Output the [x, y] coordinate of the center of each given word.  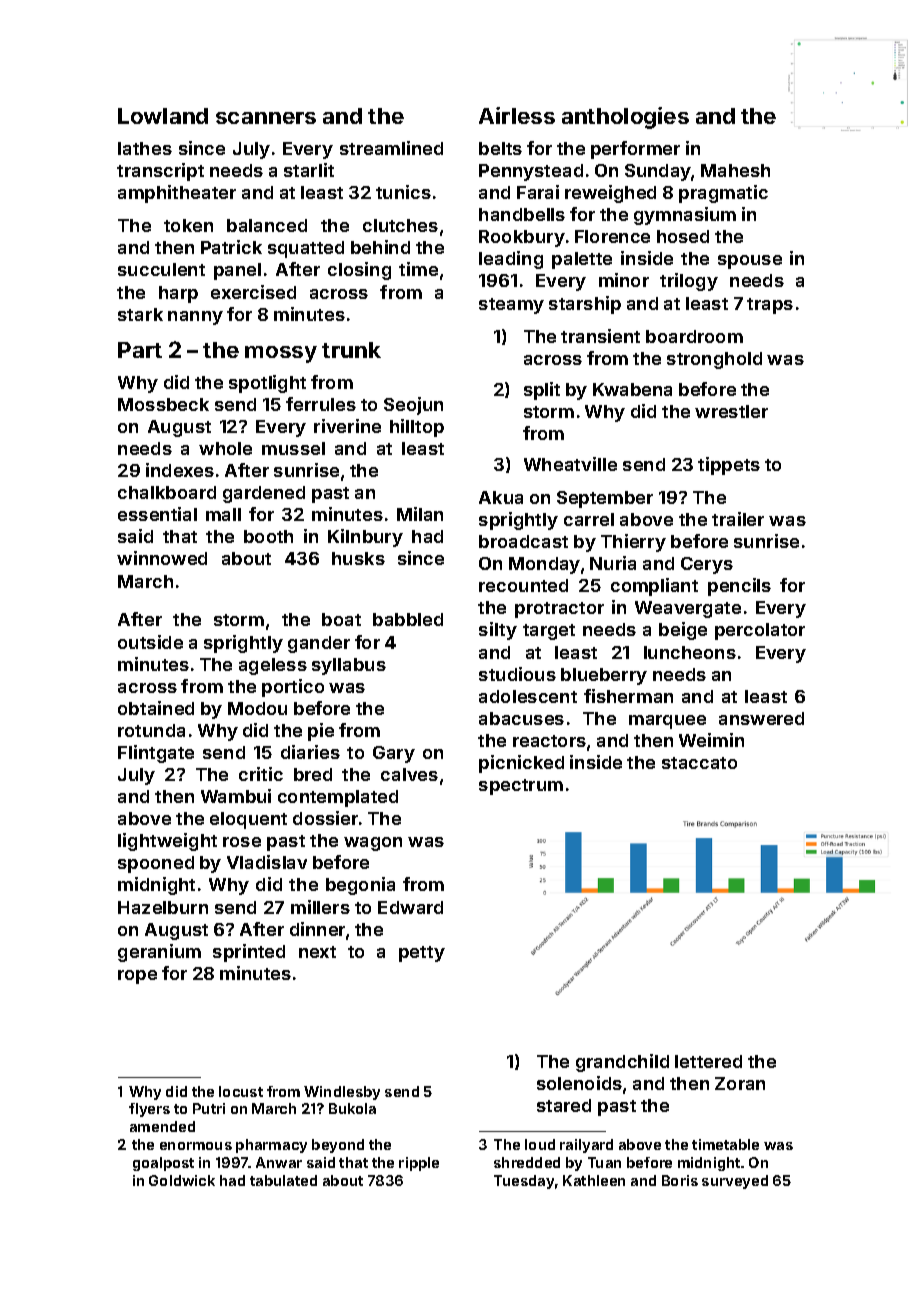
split [542, 391]
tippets [729, 466]
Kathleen [594, 1180]
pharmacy [271, 1146]
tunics [403, 192]
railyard [586, 1146]
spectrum [521, 787]
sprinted [249, 953]
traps [770, 306]
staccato [699, 763]
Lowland [163, 116]
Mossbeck [163, 404]
